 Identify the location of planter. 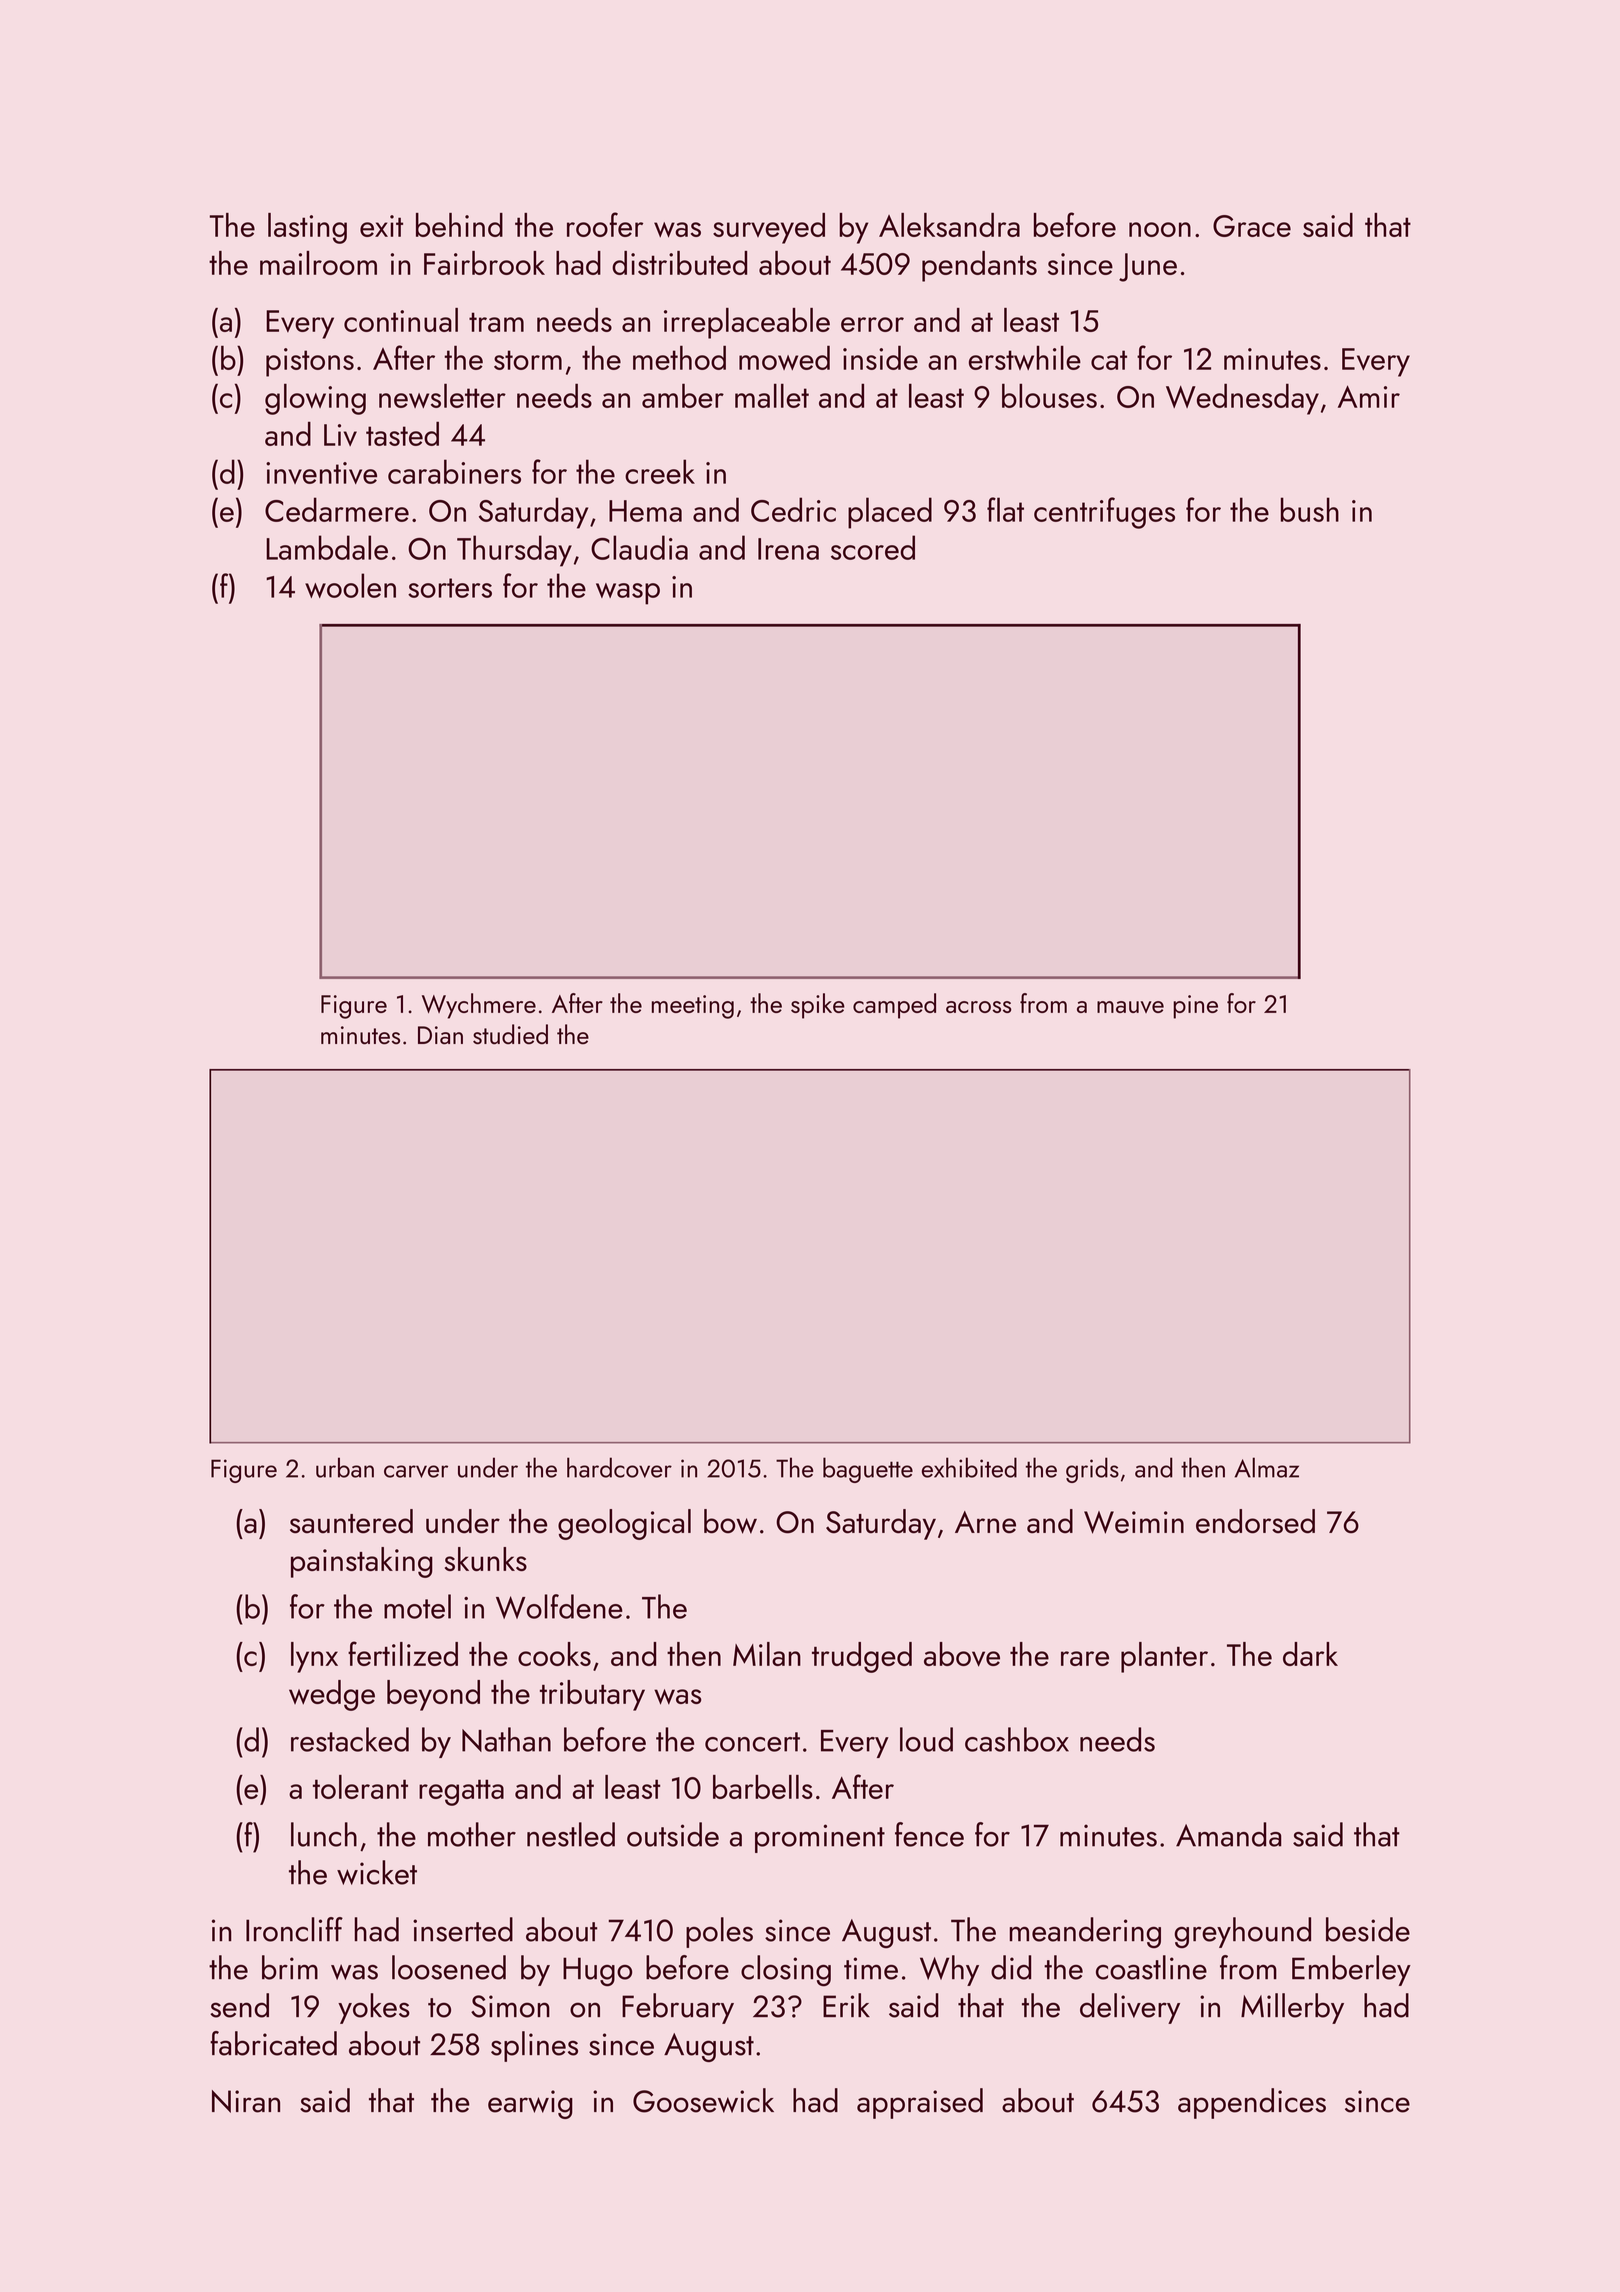
(1164, 1657).
